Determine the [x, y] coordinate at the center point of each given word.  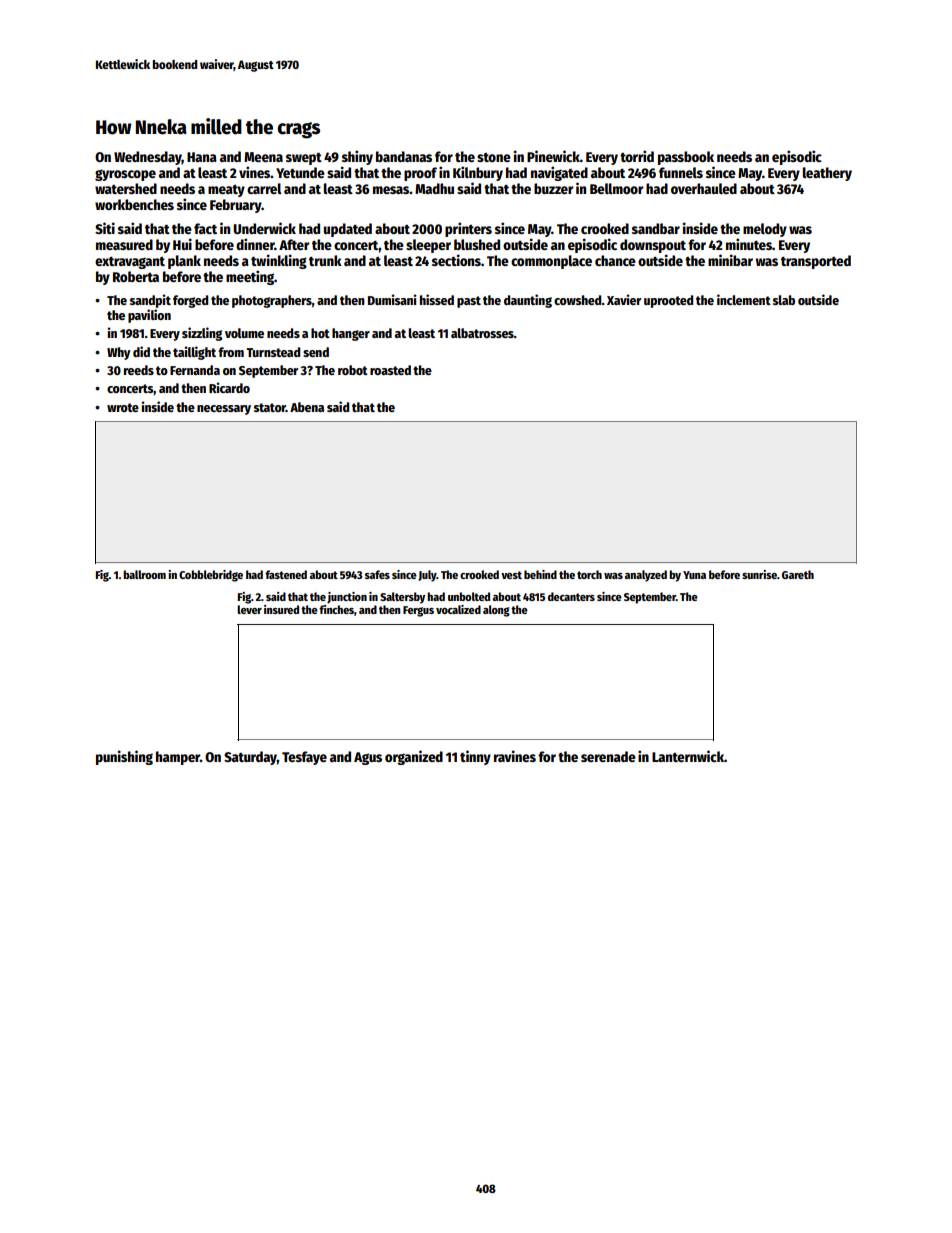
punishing [124, 757]
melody [765, 230]
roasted [390, 370]
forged [190, 301]
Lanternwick [688, 756]
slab [784, 300]
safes [377, 574]
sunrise [759, 574]
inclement [744, 299]
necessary [224, 410]
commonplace [551, 262]
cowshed [578, 300]
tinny [475, 757]
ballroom [144, 574]
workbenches [134, 204]
